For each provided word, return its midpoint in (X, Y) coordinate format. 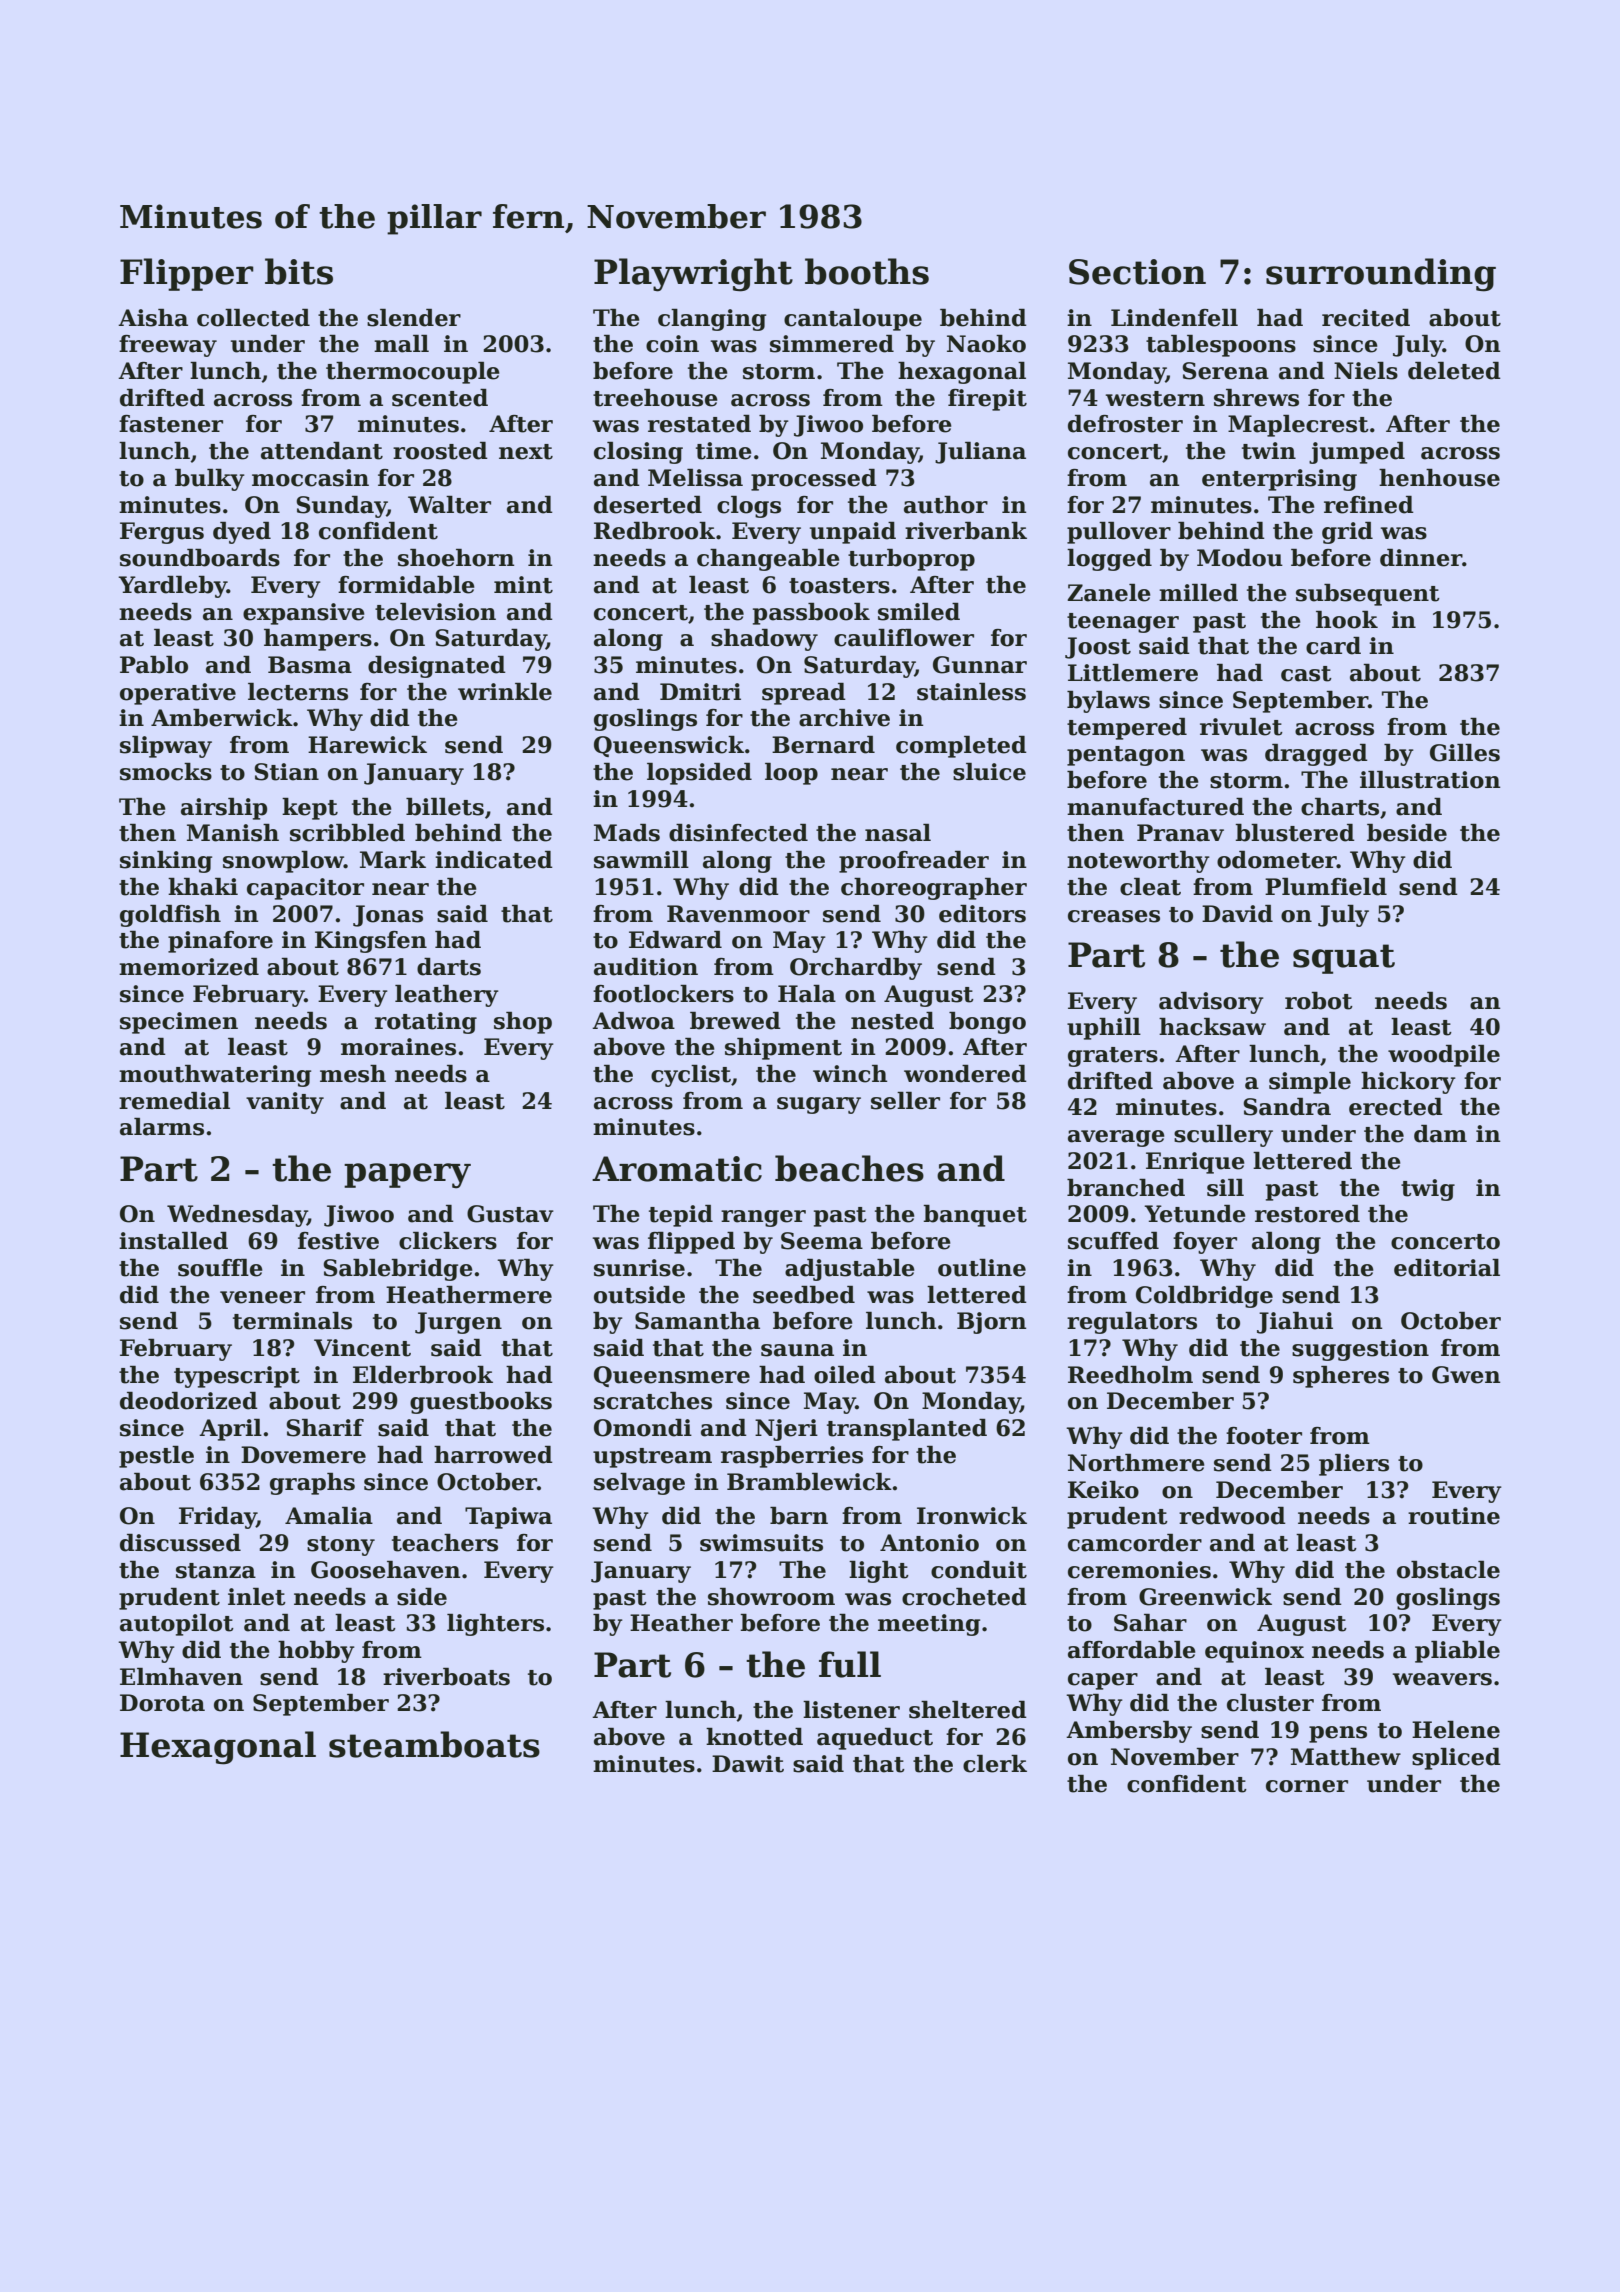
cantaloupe (853, 320)
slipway (166, 747)
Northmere (1136, 1463)
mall (401, 344)
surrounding (1381, 275)
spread (804, 694)
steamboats (434, 1744)
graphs (312, 1484)
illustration (1430, 780)
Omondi (643, 1428)
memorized (189, 967)
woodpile (1444, 1056)
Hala (807, 994)
